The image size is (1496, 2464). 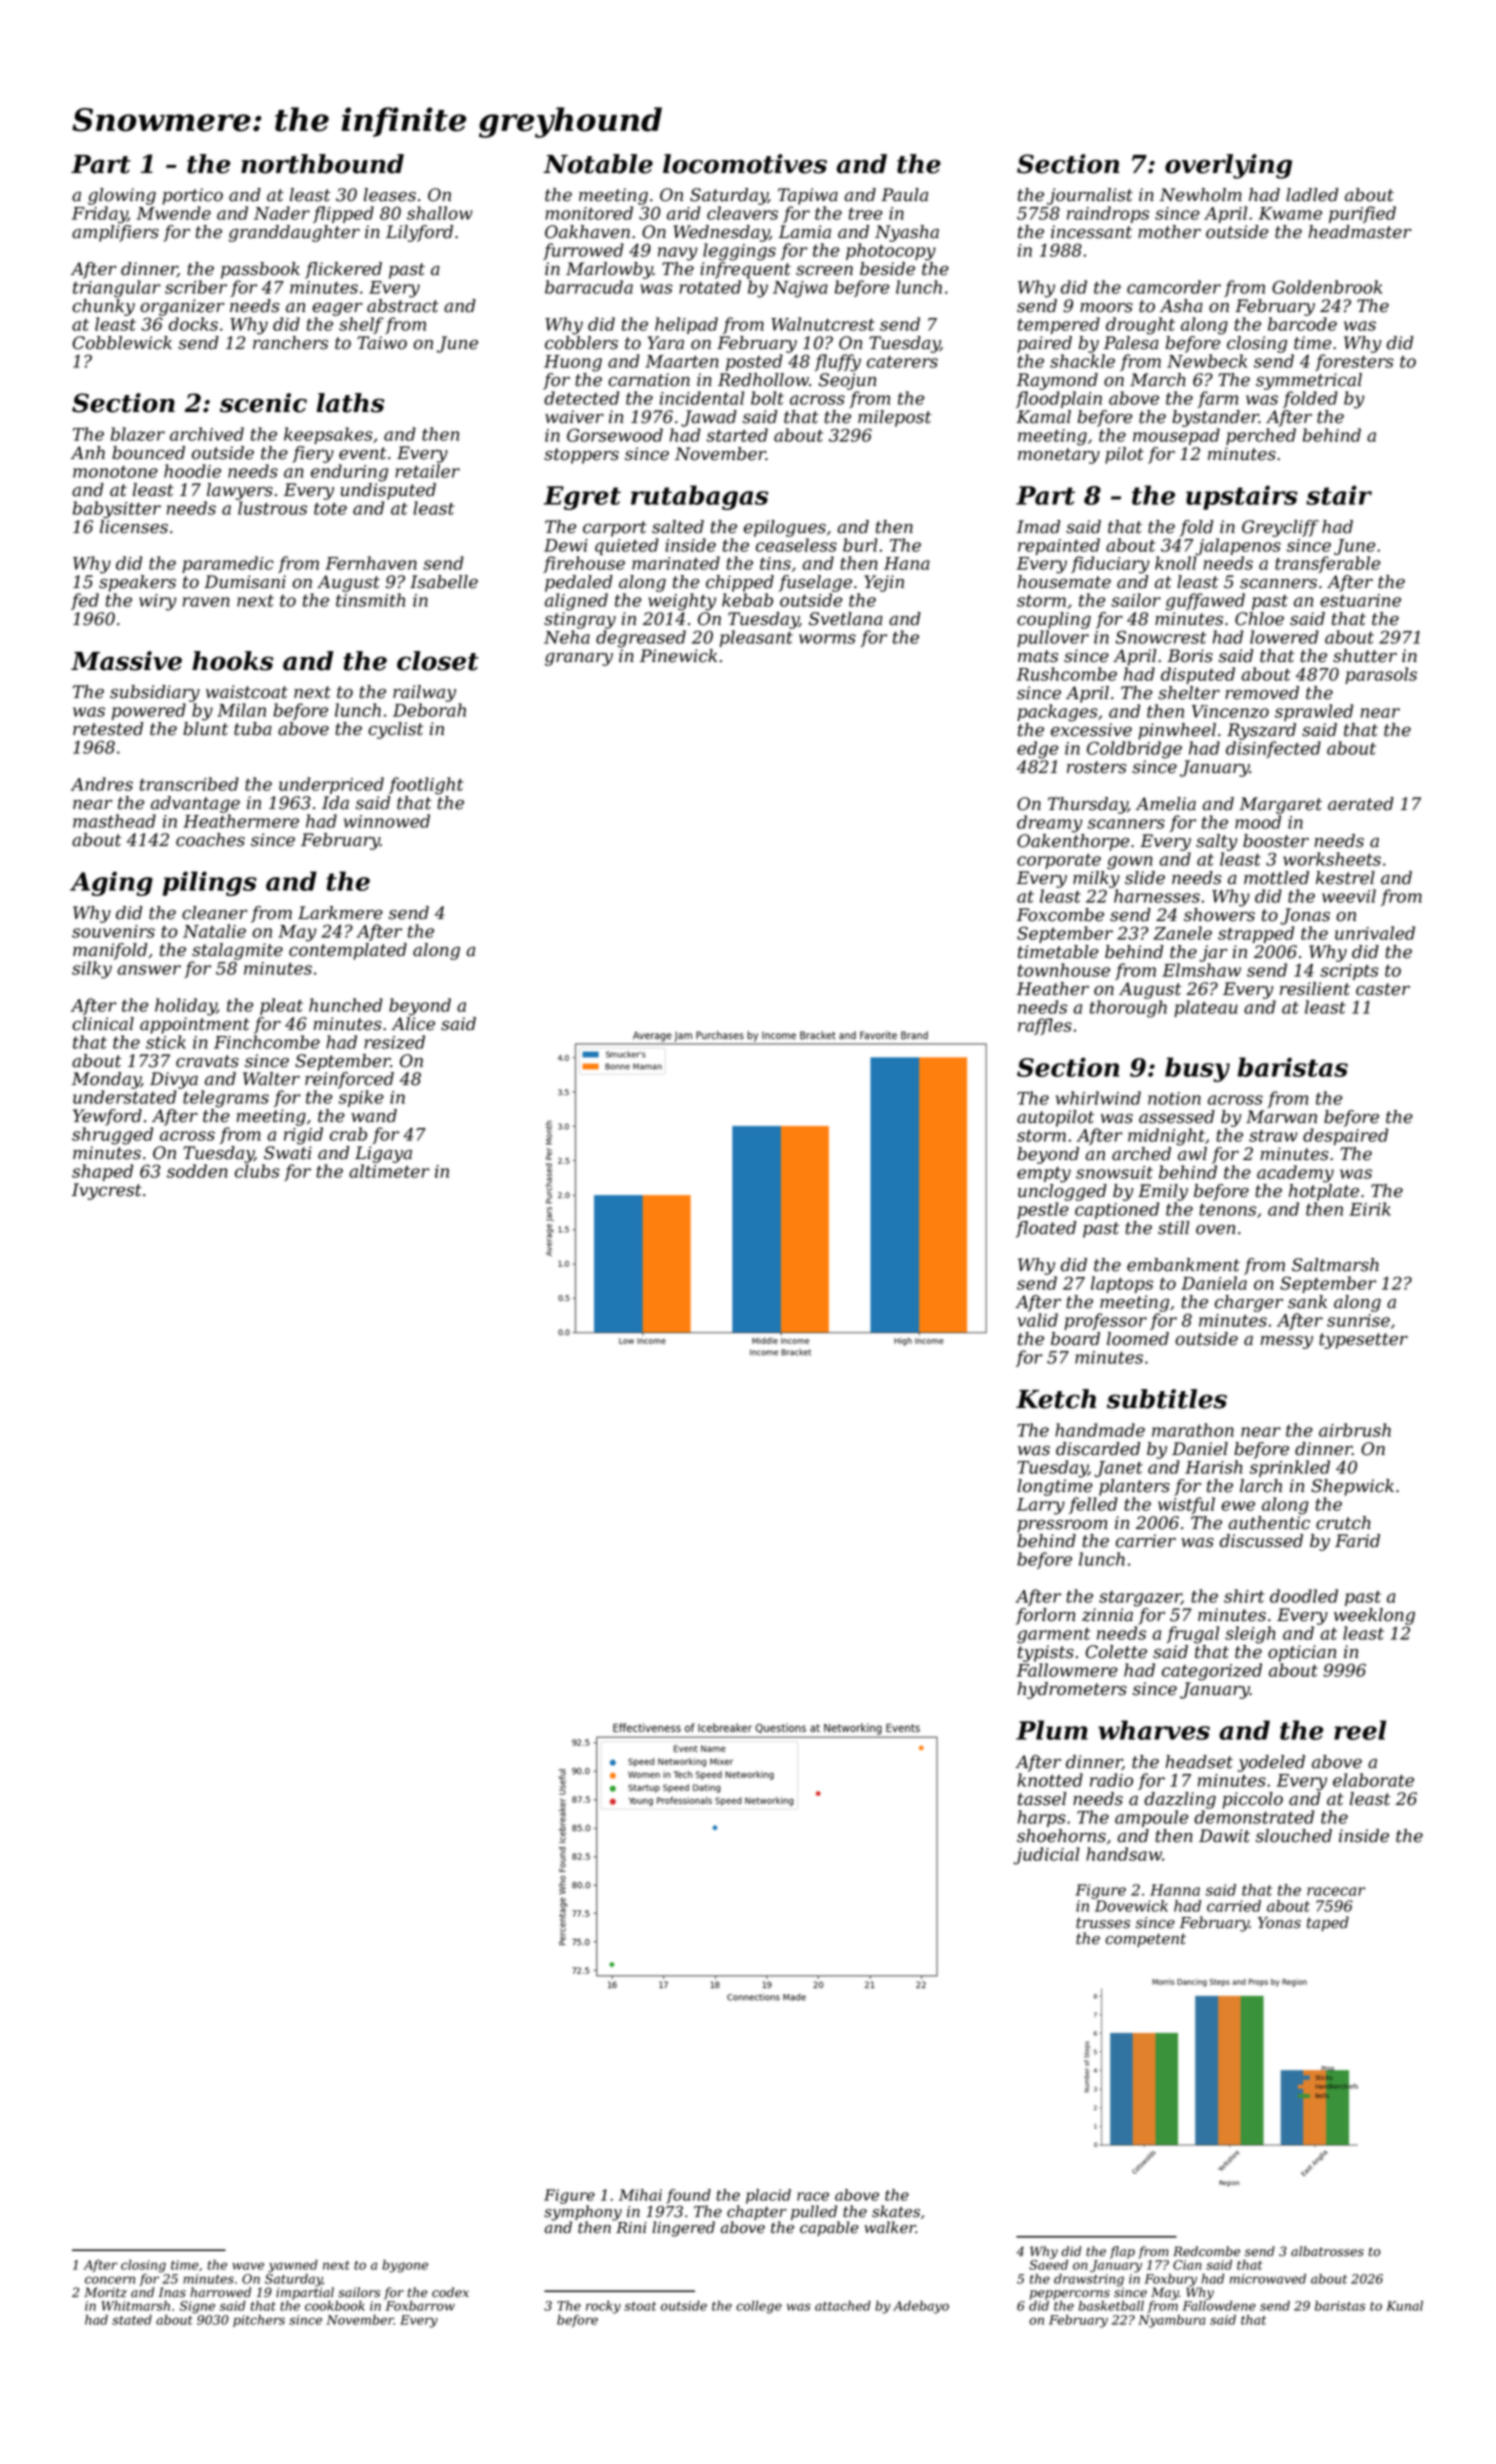 What do you see at coordinates (1045, 1616) in the screenshot?
I see `forlorn` at bounding box center [1045, 1616].
